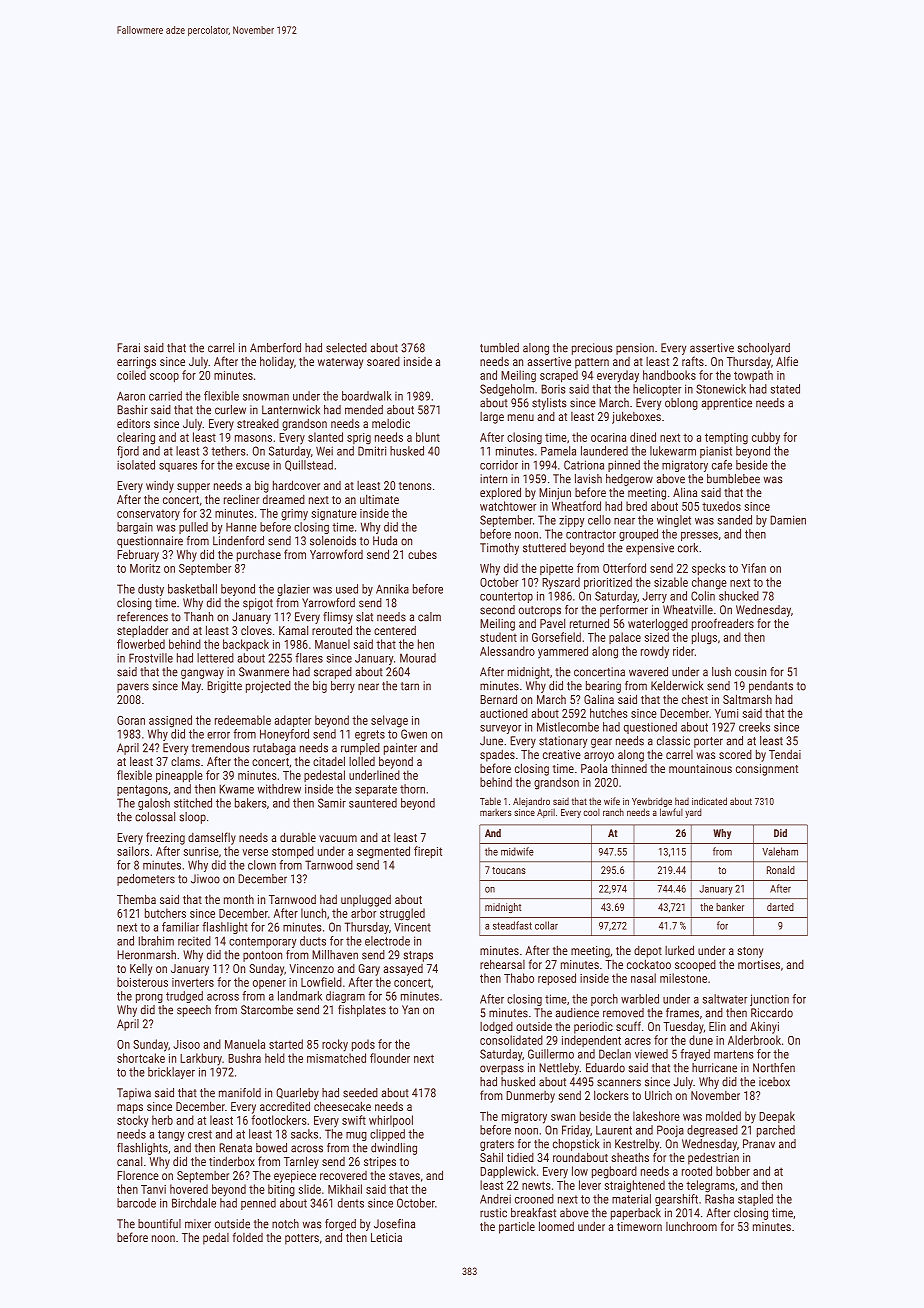 Image resolution: width=924 pixels, height=1308 pixels. Describe the element at coordinates (496, 1028) in the screenshot. I see `lodged` at that location.
